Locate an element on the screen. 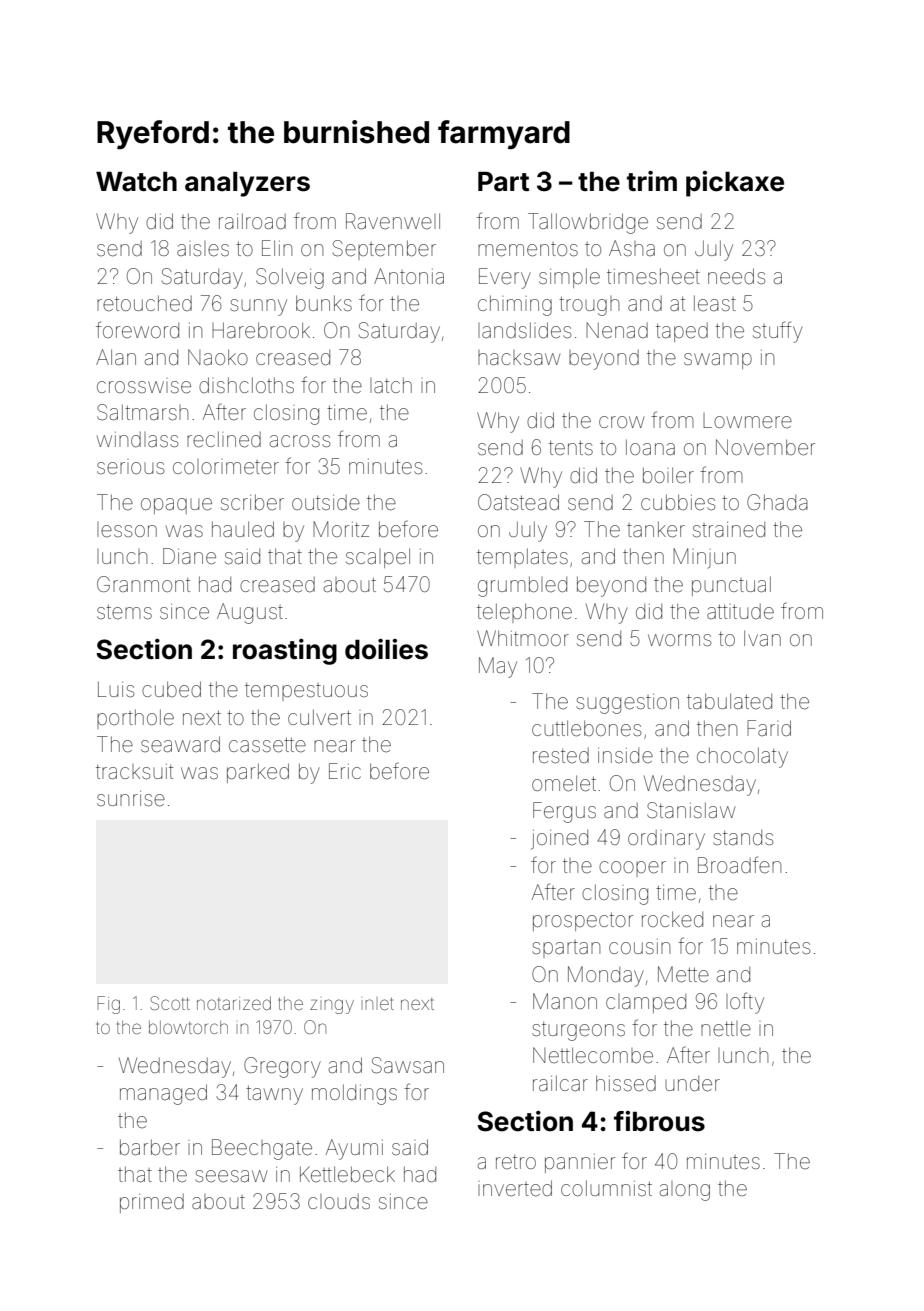 The width and height of the screenshot is (924, 1311). barber is located at coordinates (150, 1147).
